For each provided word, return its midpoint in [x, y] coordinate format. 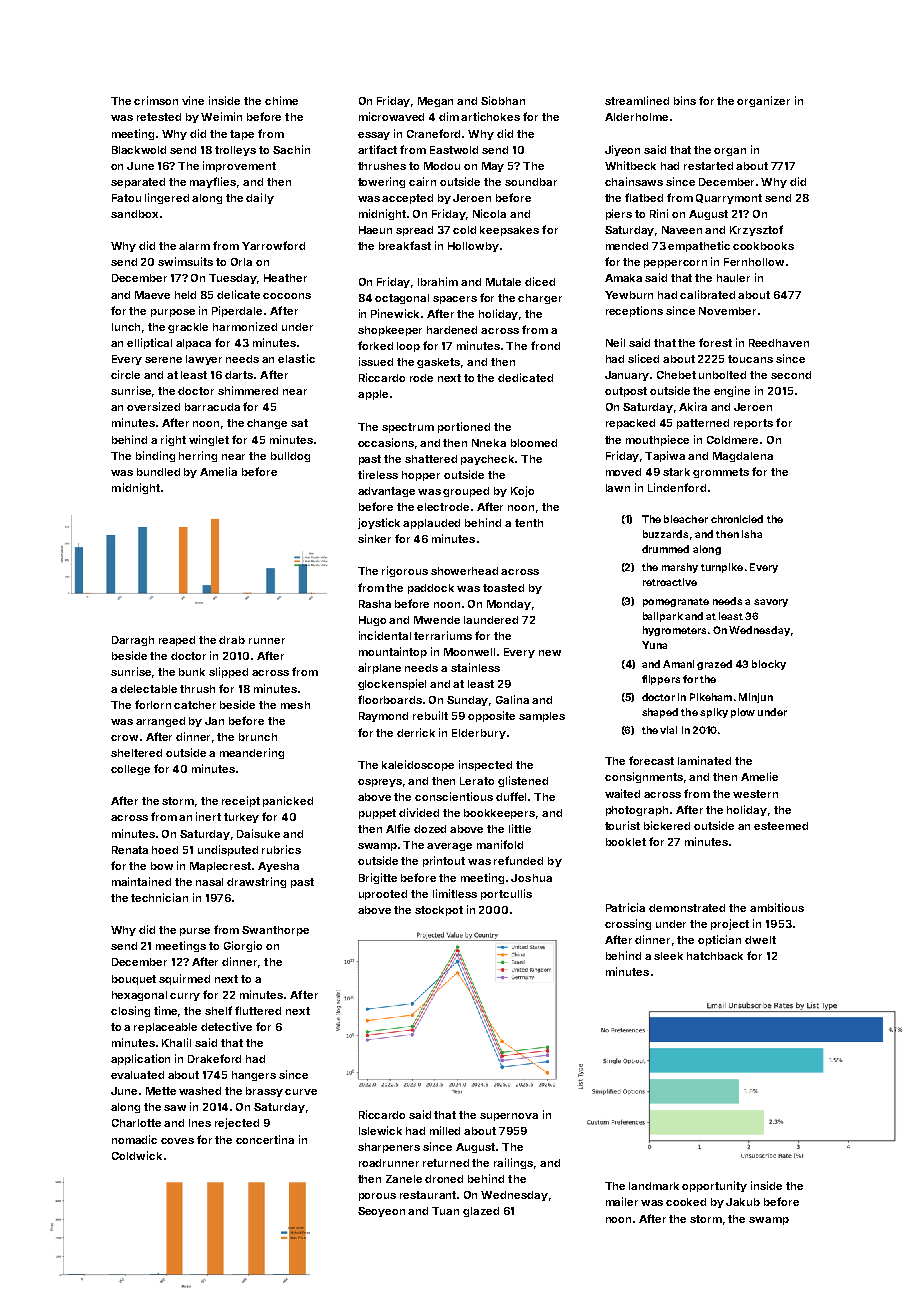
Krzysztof [756, 230]
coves [177, 1141]
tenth [529, 523]
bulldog [290, 457]
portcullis [506, 894]
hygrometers [674, 631]
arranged [160, 722]
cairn [422, 181]
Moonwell [469, 652]
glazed [481, 1212]
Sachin [291, 149]
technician [159, 897]
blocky [769, 665]
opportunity [714, 1186]
